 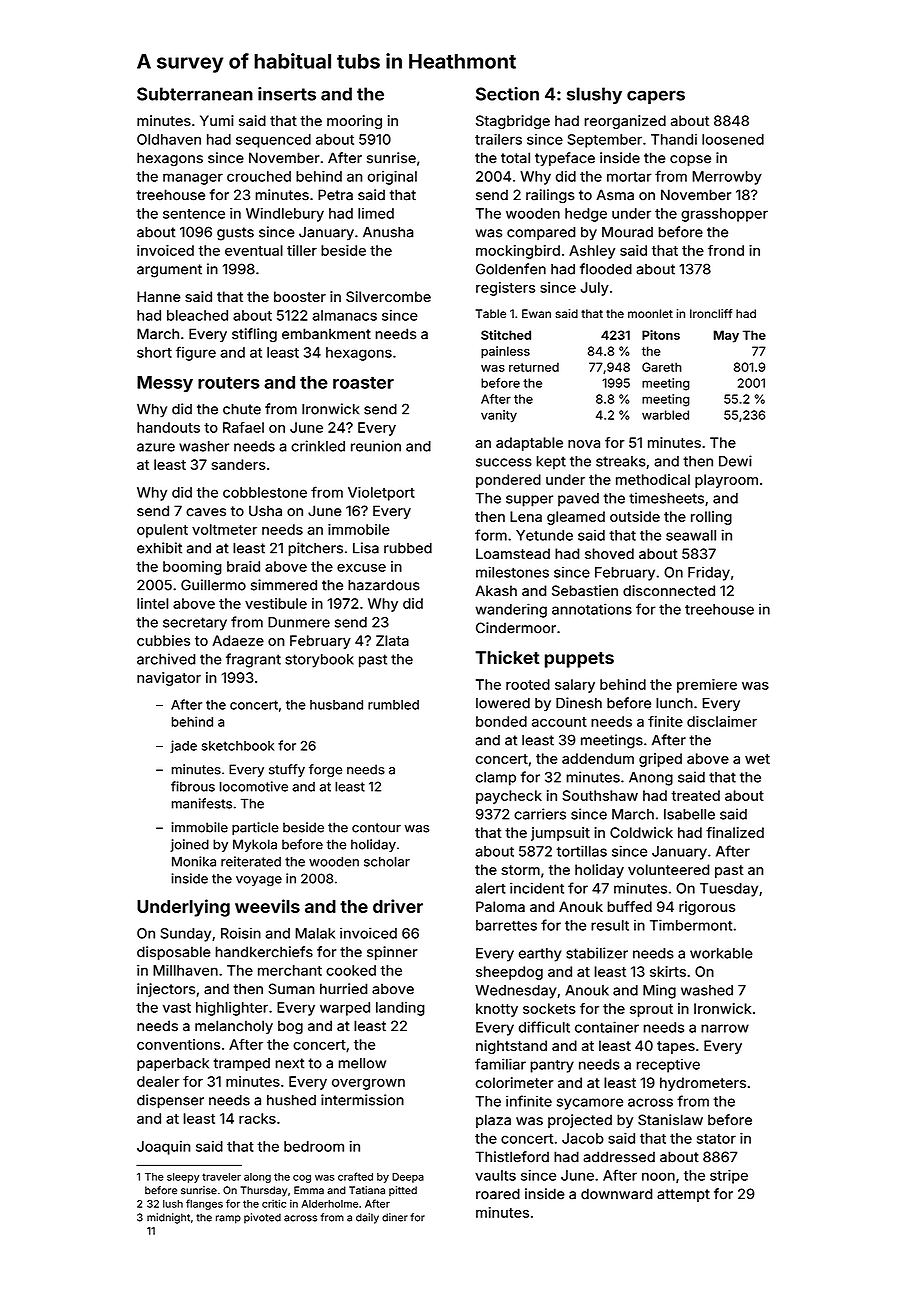 I want to click on downward, so click(x=616, y=1194).
